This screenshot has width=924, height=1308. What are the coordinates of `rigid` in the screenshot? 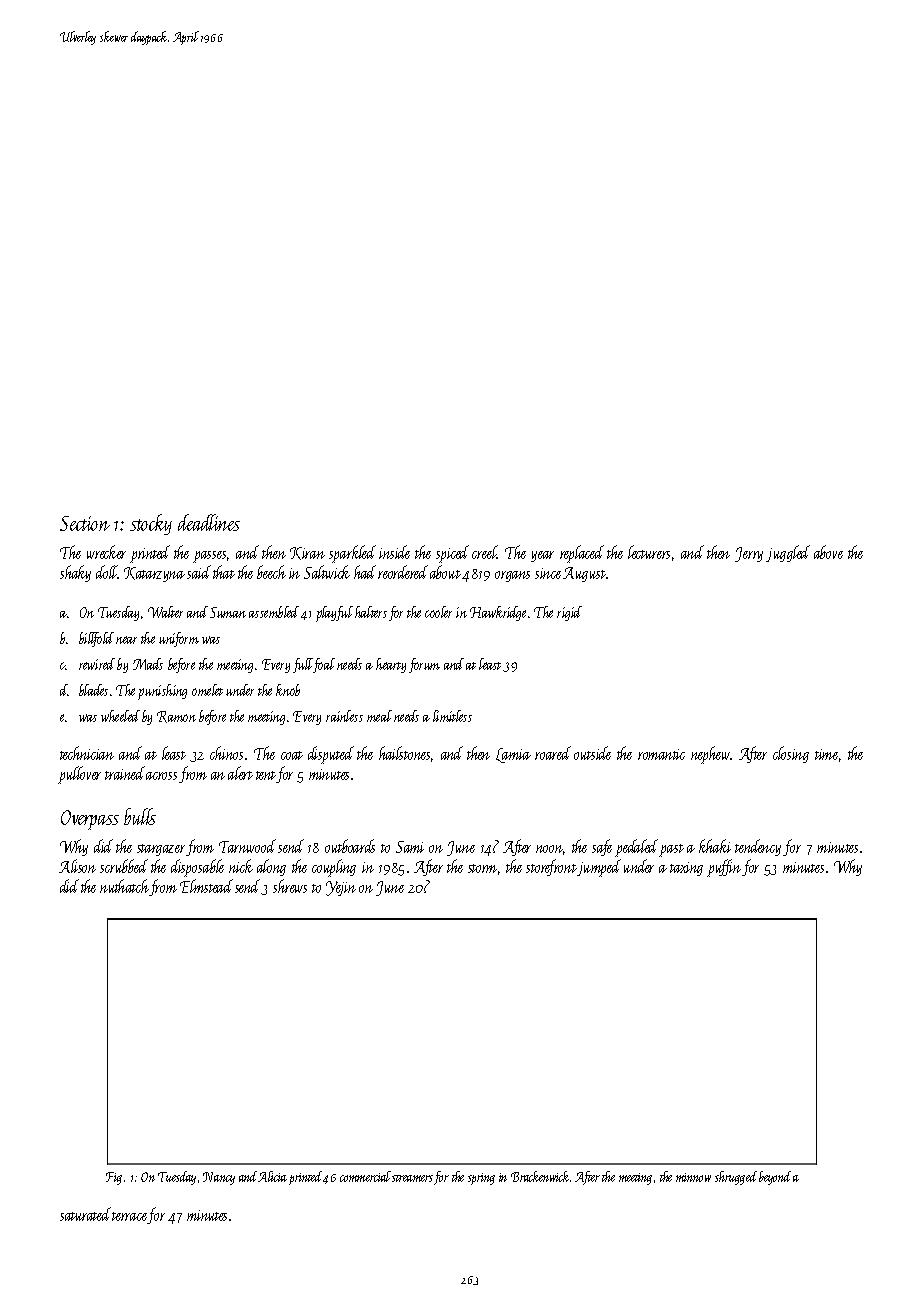 It's located at (569, 613).
